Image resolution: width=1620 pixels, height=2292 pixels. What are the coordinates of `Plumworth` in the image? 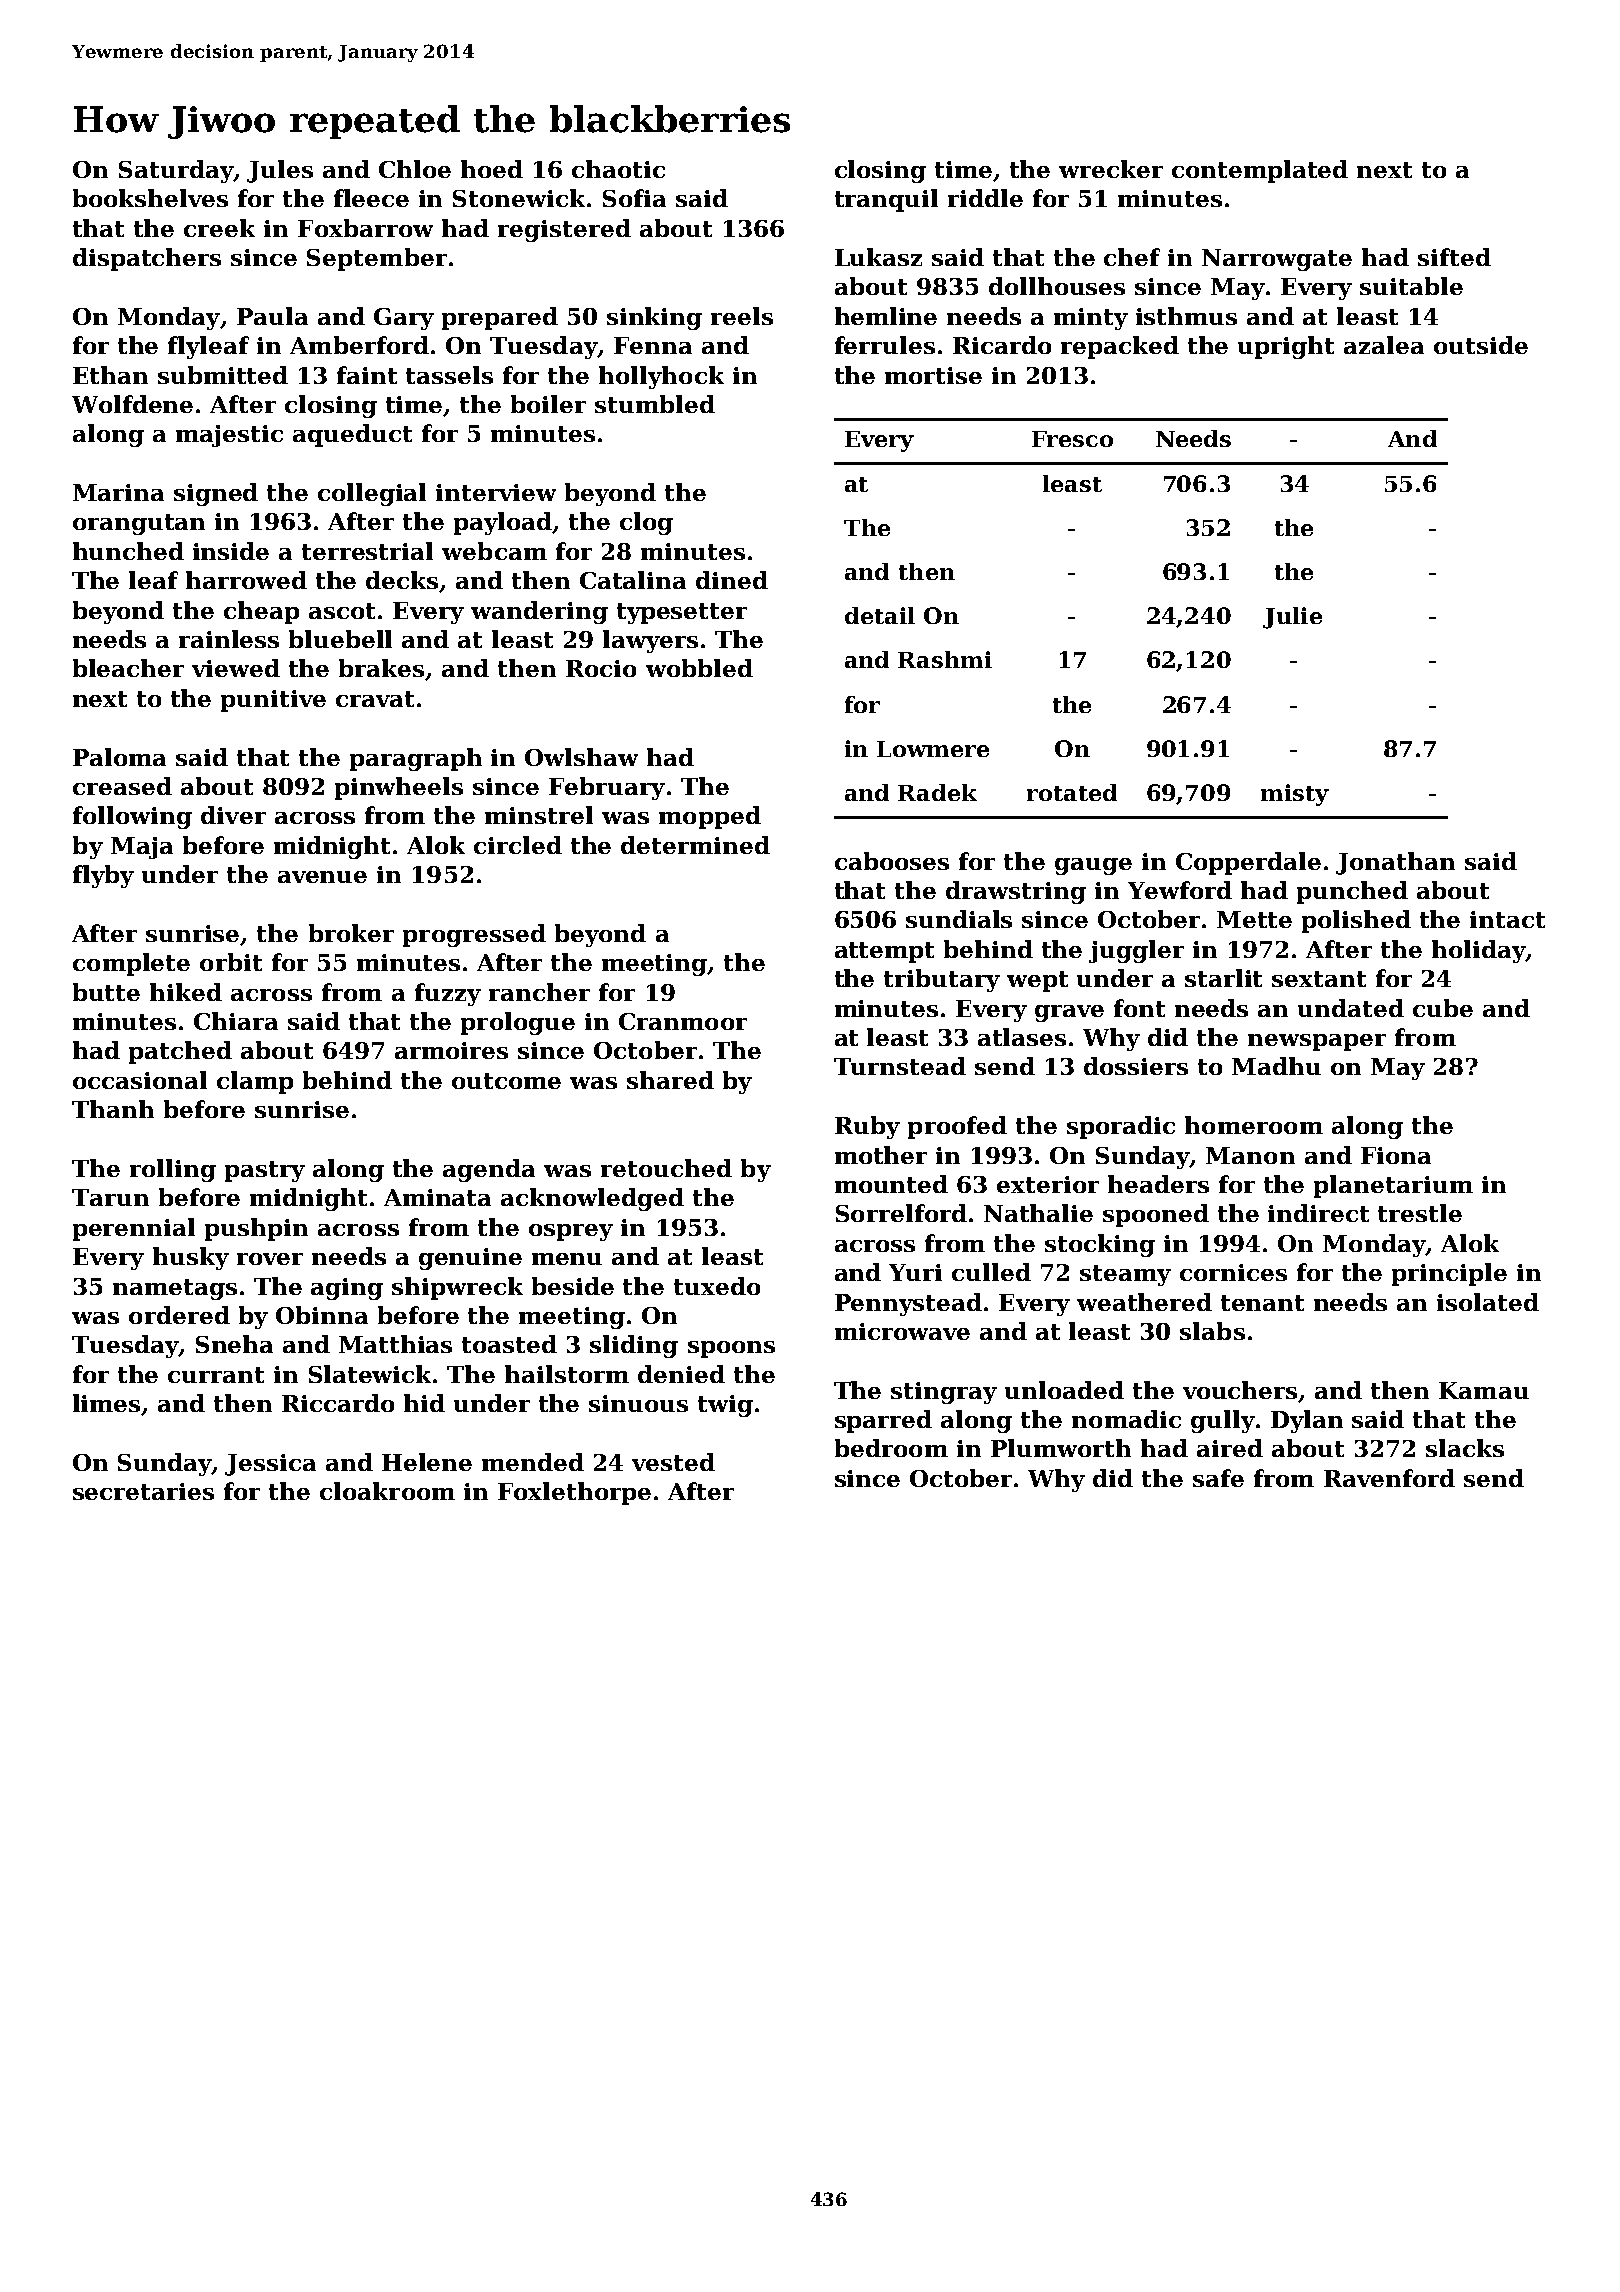 It's located at (1061, 1448).
